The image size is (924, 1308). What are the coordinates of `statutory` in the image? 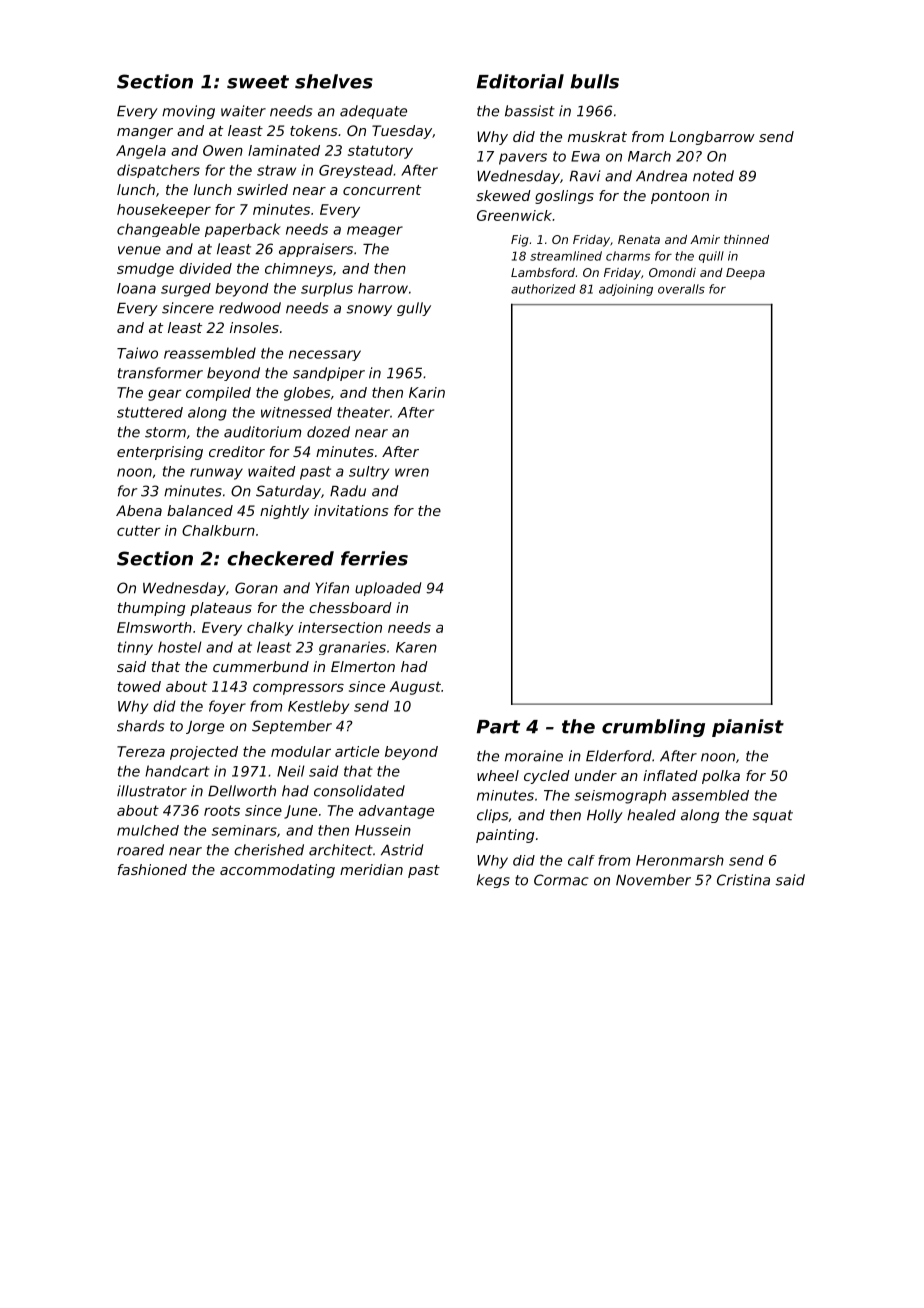 It's located at (380, 152).
